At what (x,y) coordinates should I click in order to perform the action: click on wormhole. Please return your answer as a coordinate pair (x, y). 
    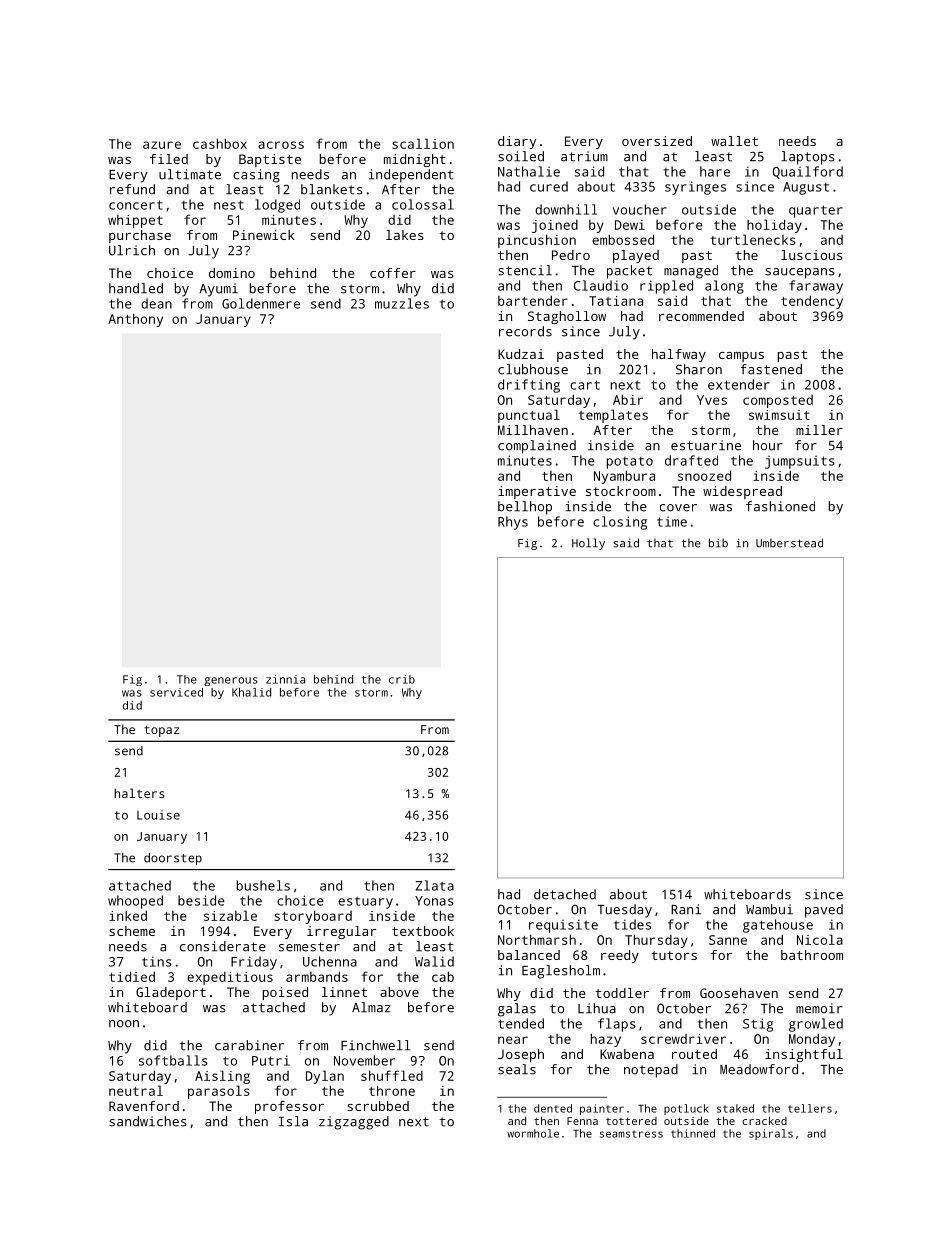
    Looking at the image, I should click on (533, 1133).
